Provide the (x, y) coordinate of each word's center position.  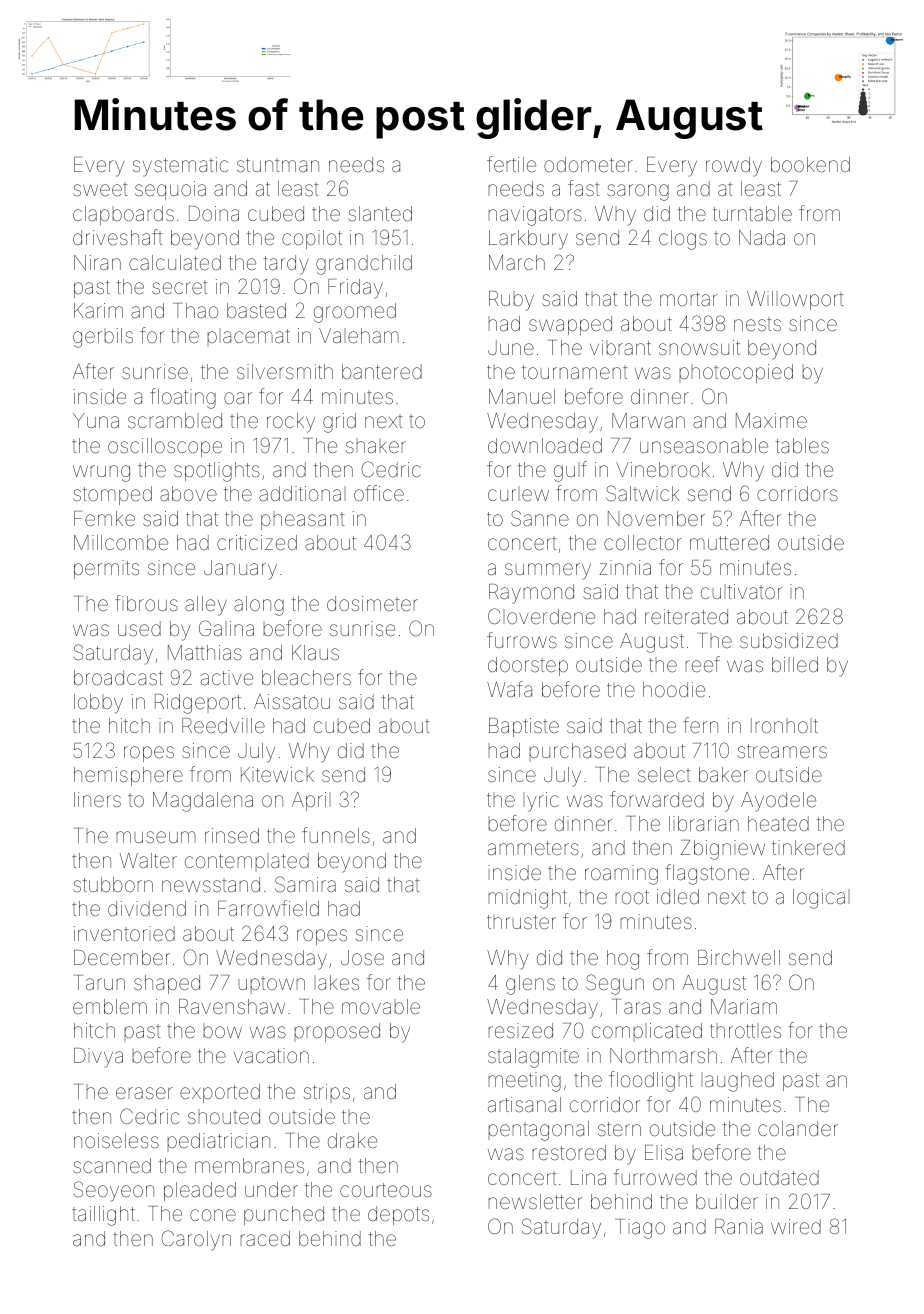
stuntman (278, 165)
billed (795, 664)
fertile (511, 164)
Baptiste (524, 727)
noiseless (116, 1140)
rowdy (734, 167)
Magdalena (203, 802)
